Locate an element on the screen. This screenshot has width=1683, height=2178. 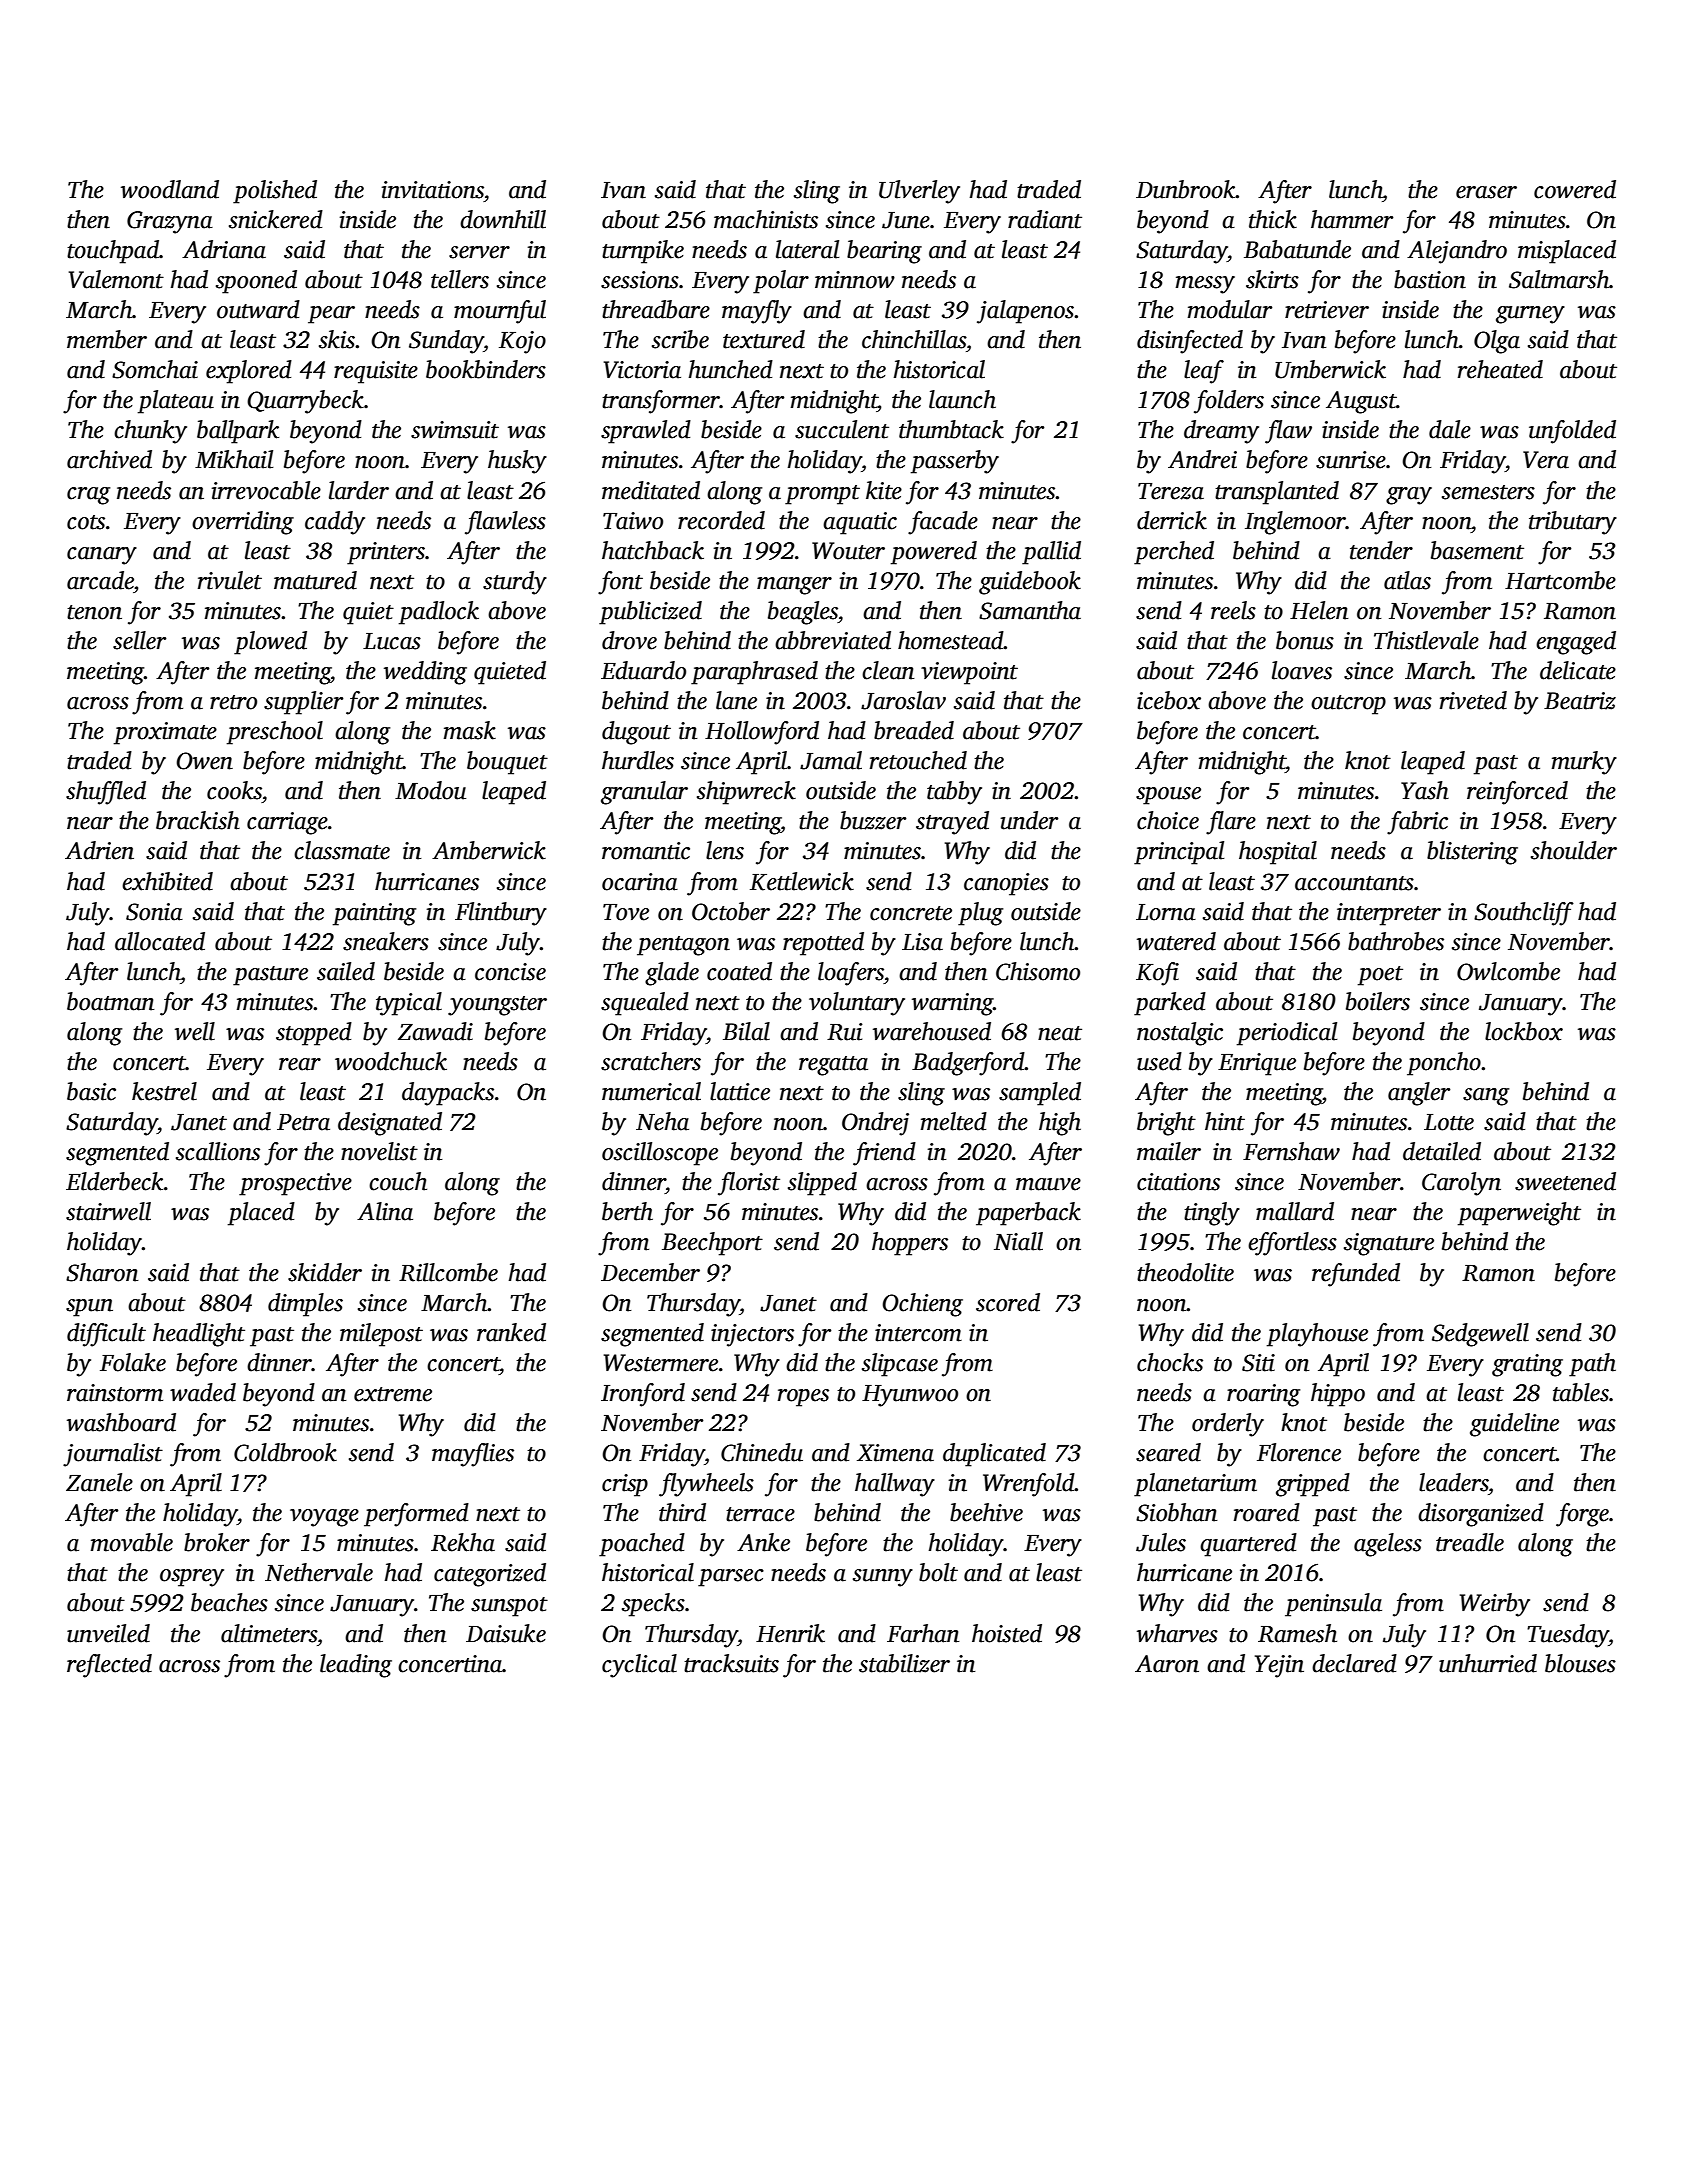
Ulverley is located at coordinates (919, 192).
